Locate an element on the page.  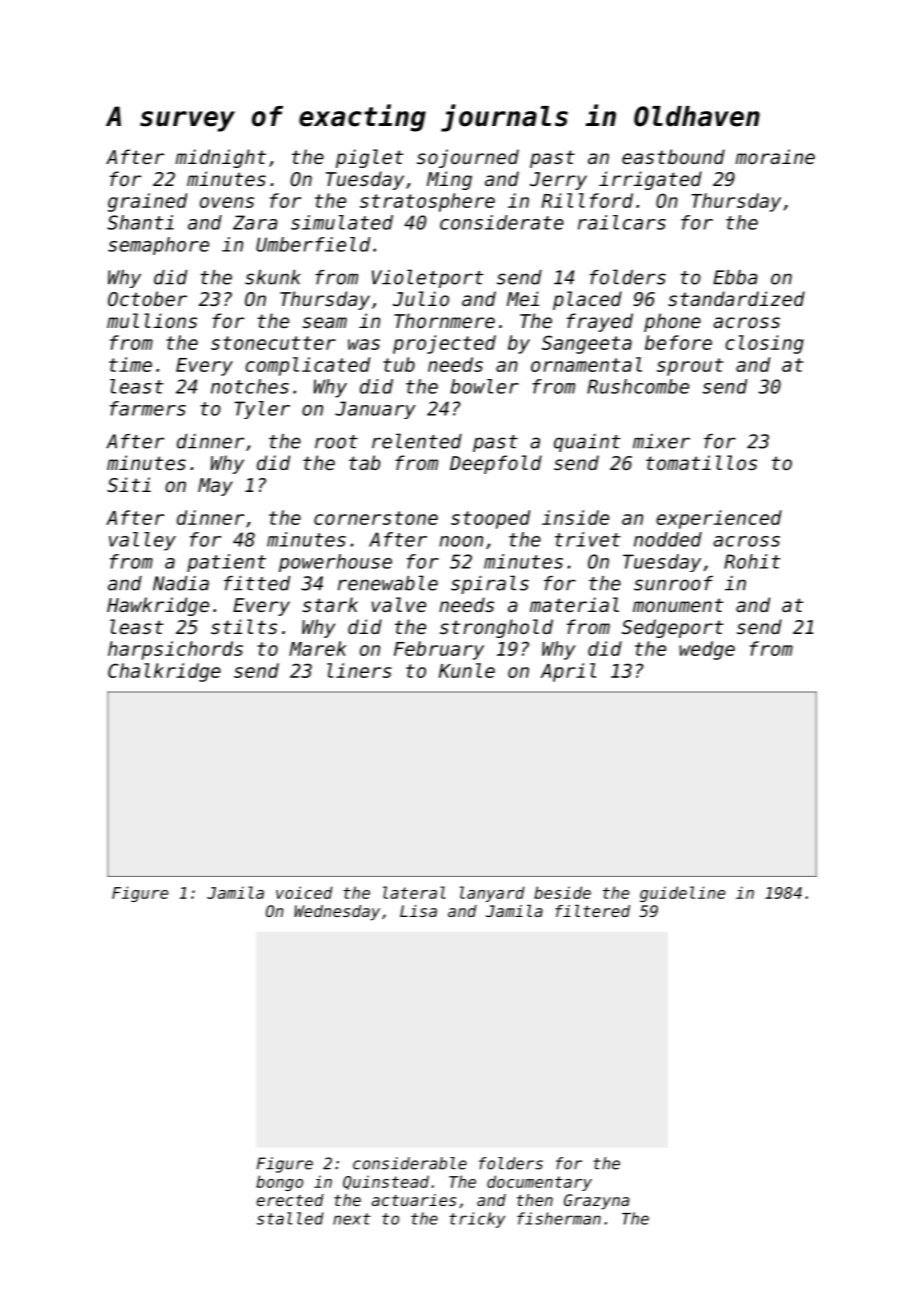
tomatillos is located at coordinates (701, 462).
